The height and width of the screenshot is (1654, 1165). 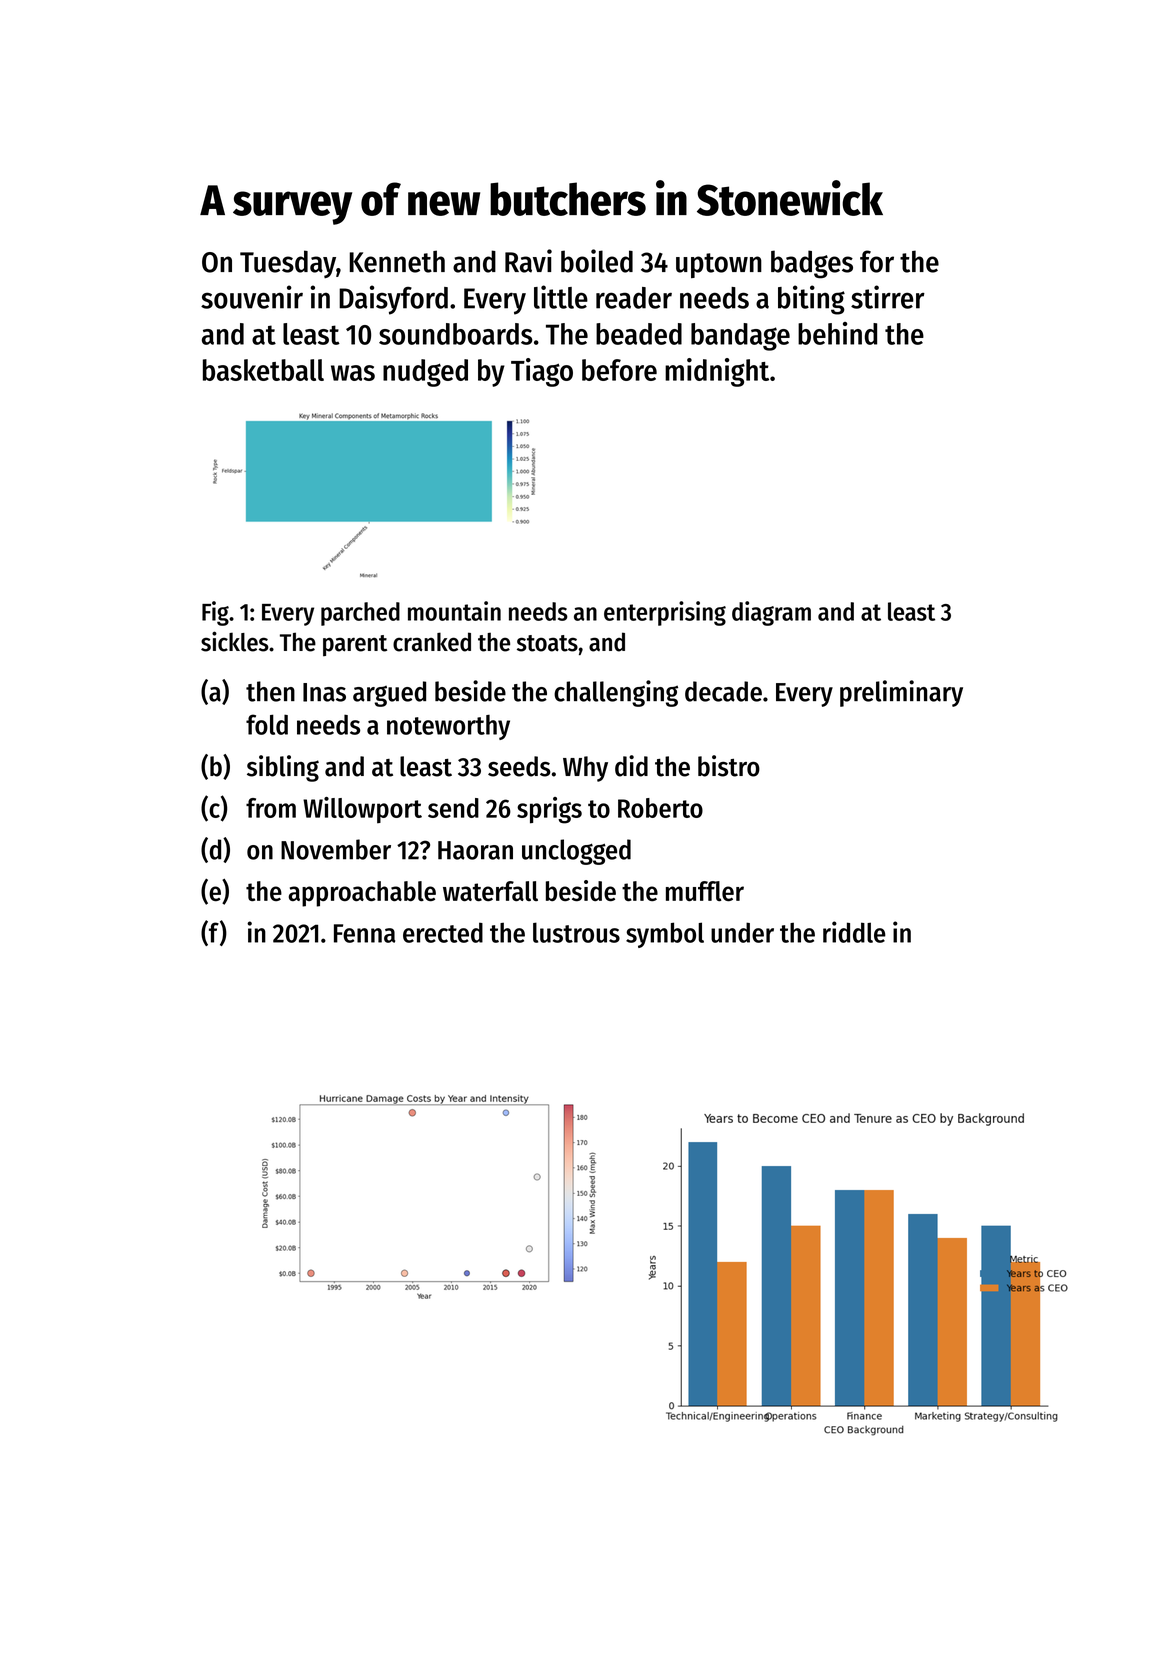 I want to click on then, so click(x=270, y=691).
